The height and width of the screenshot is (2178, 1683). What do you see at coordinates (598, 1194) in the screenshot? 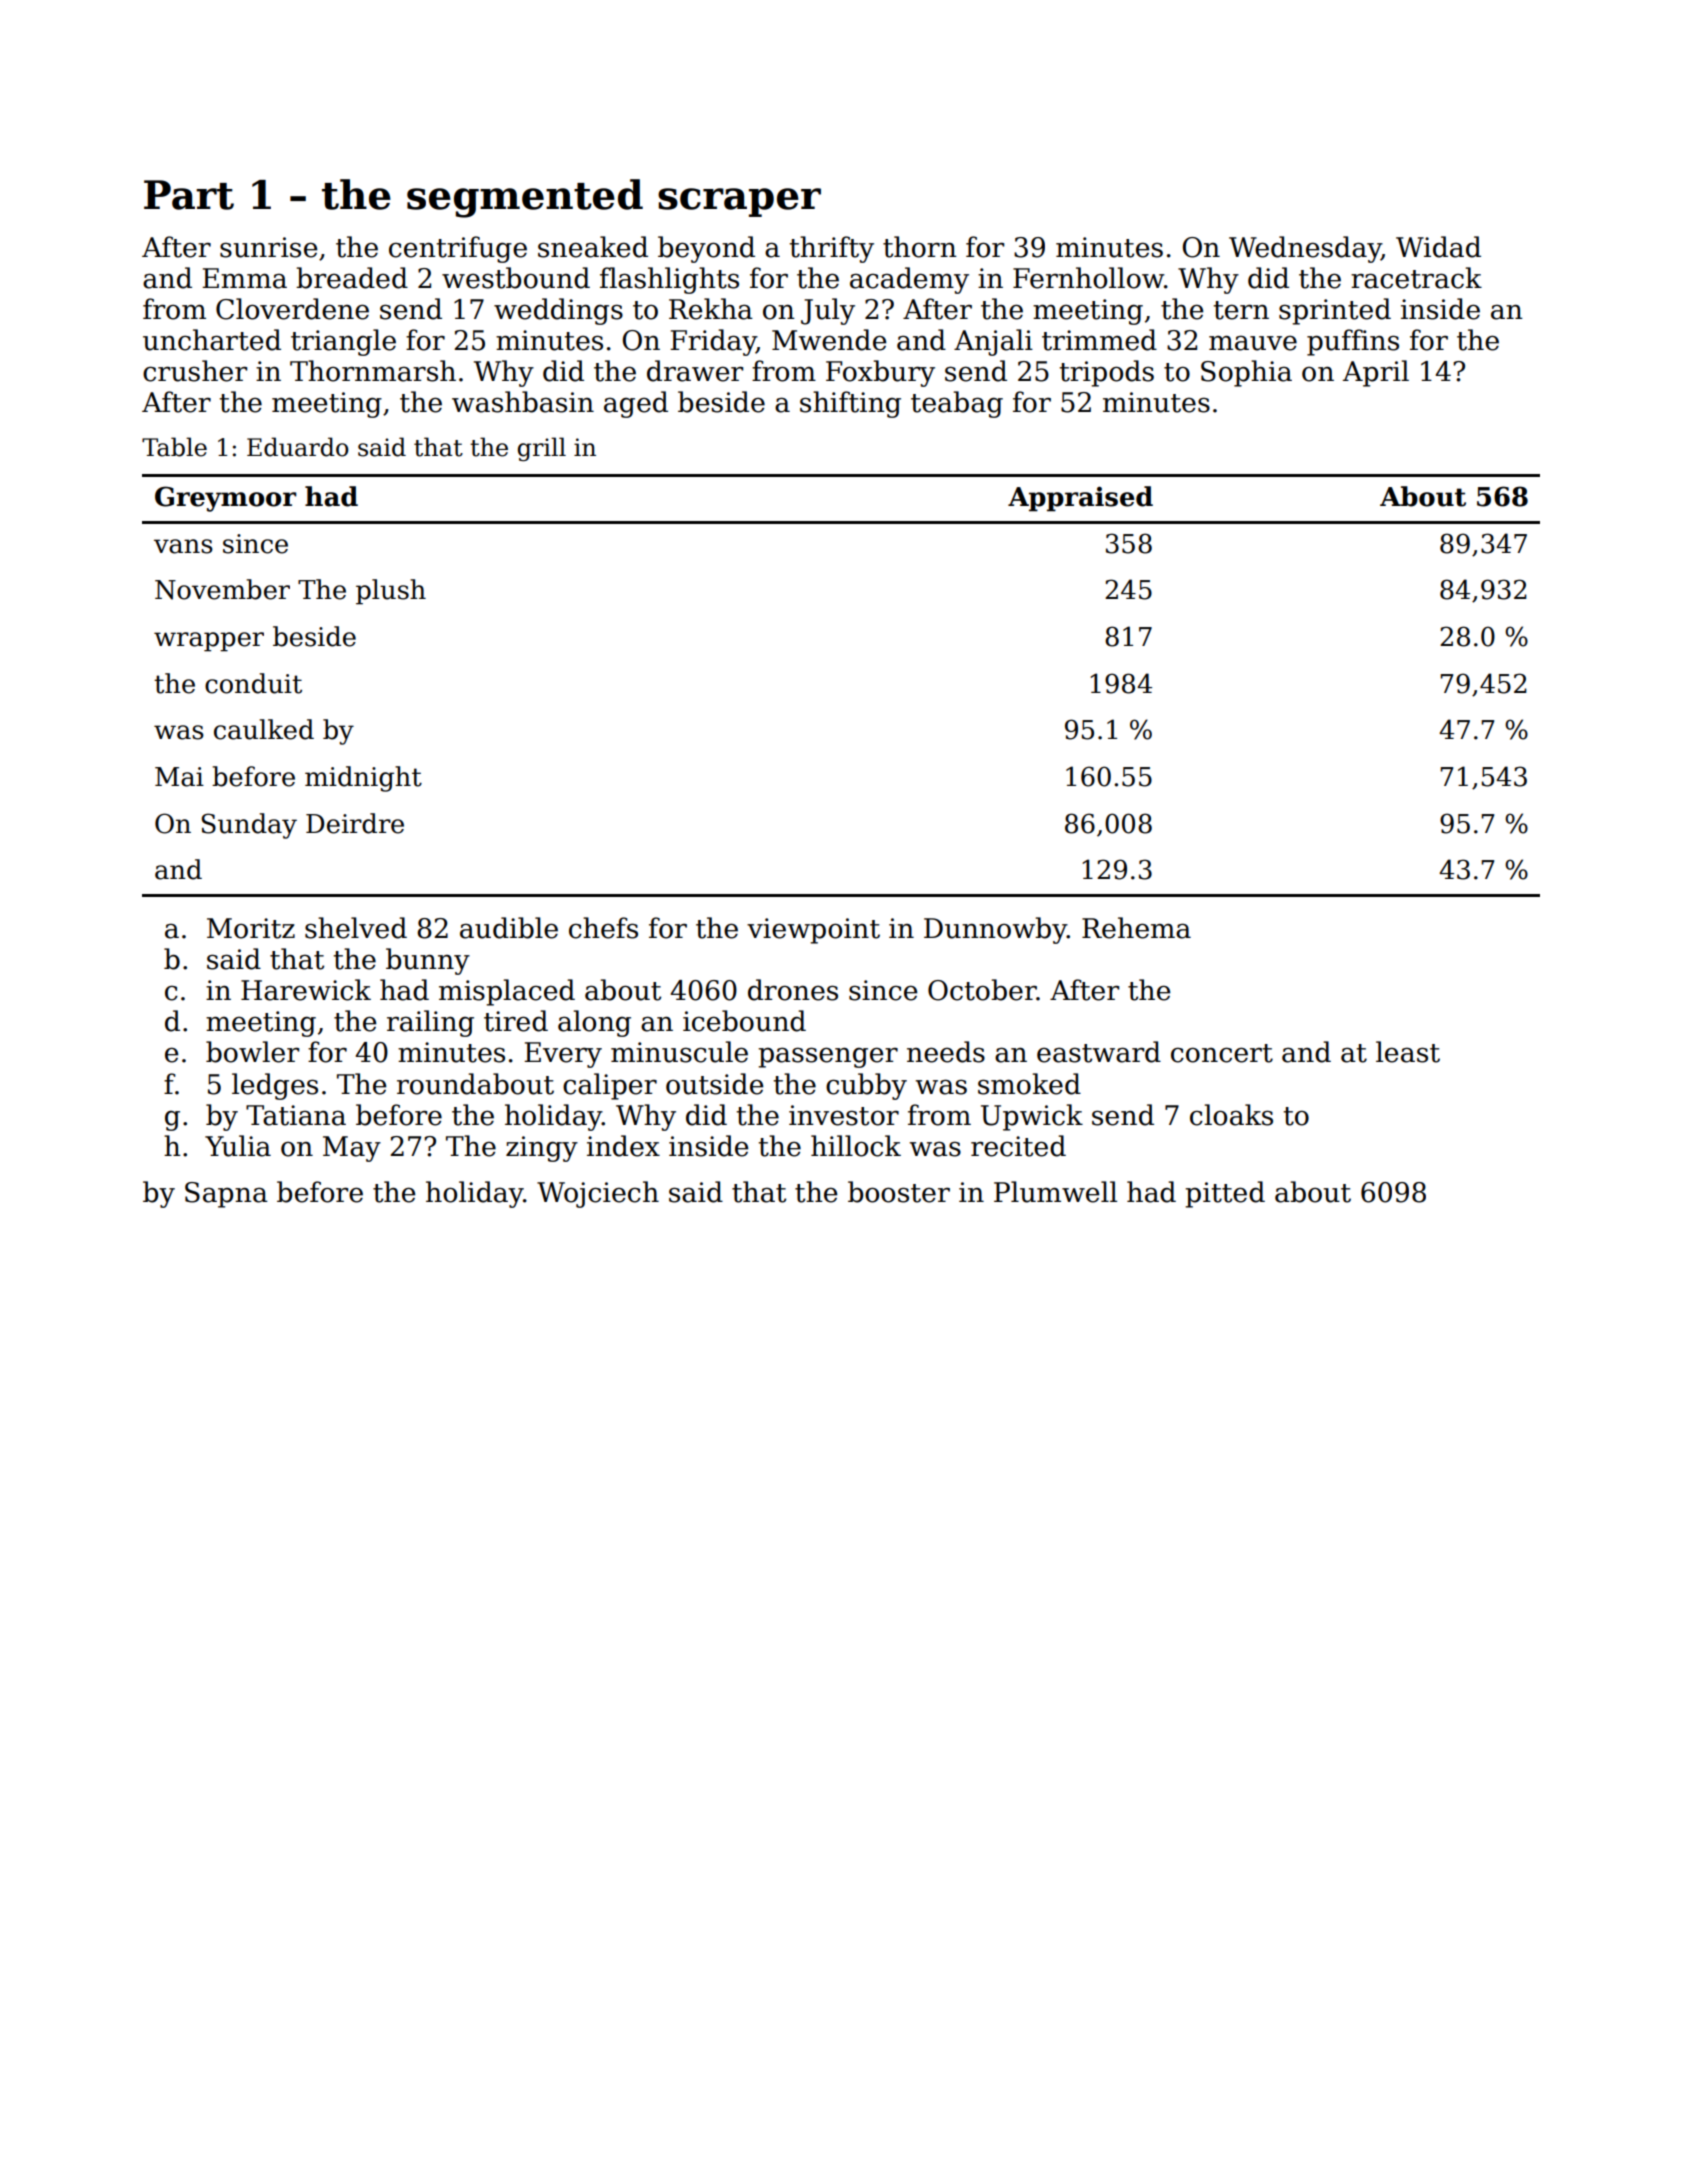
I see `Wojciech` at bounding box center [598, 1194].
